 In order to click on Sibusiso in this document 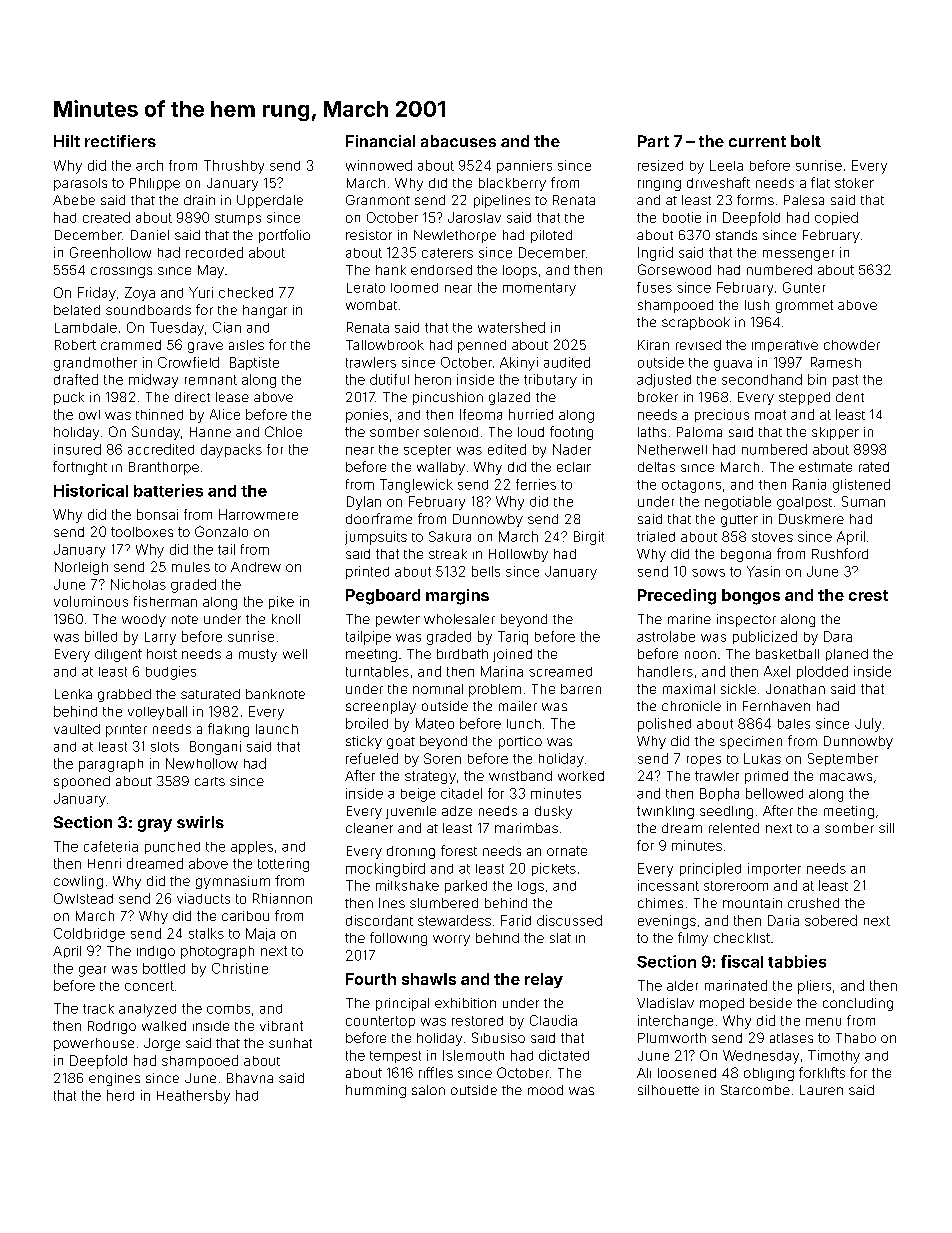, I will do `click(498, 1037)`.
